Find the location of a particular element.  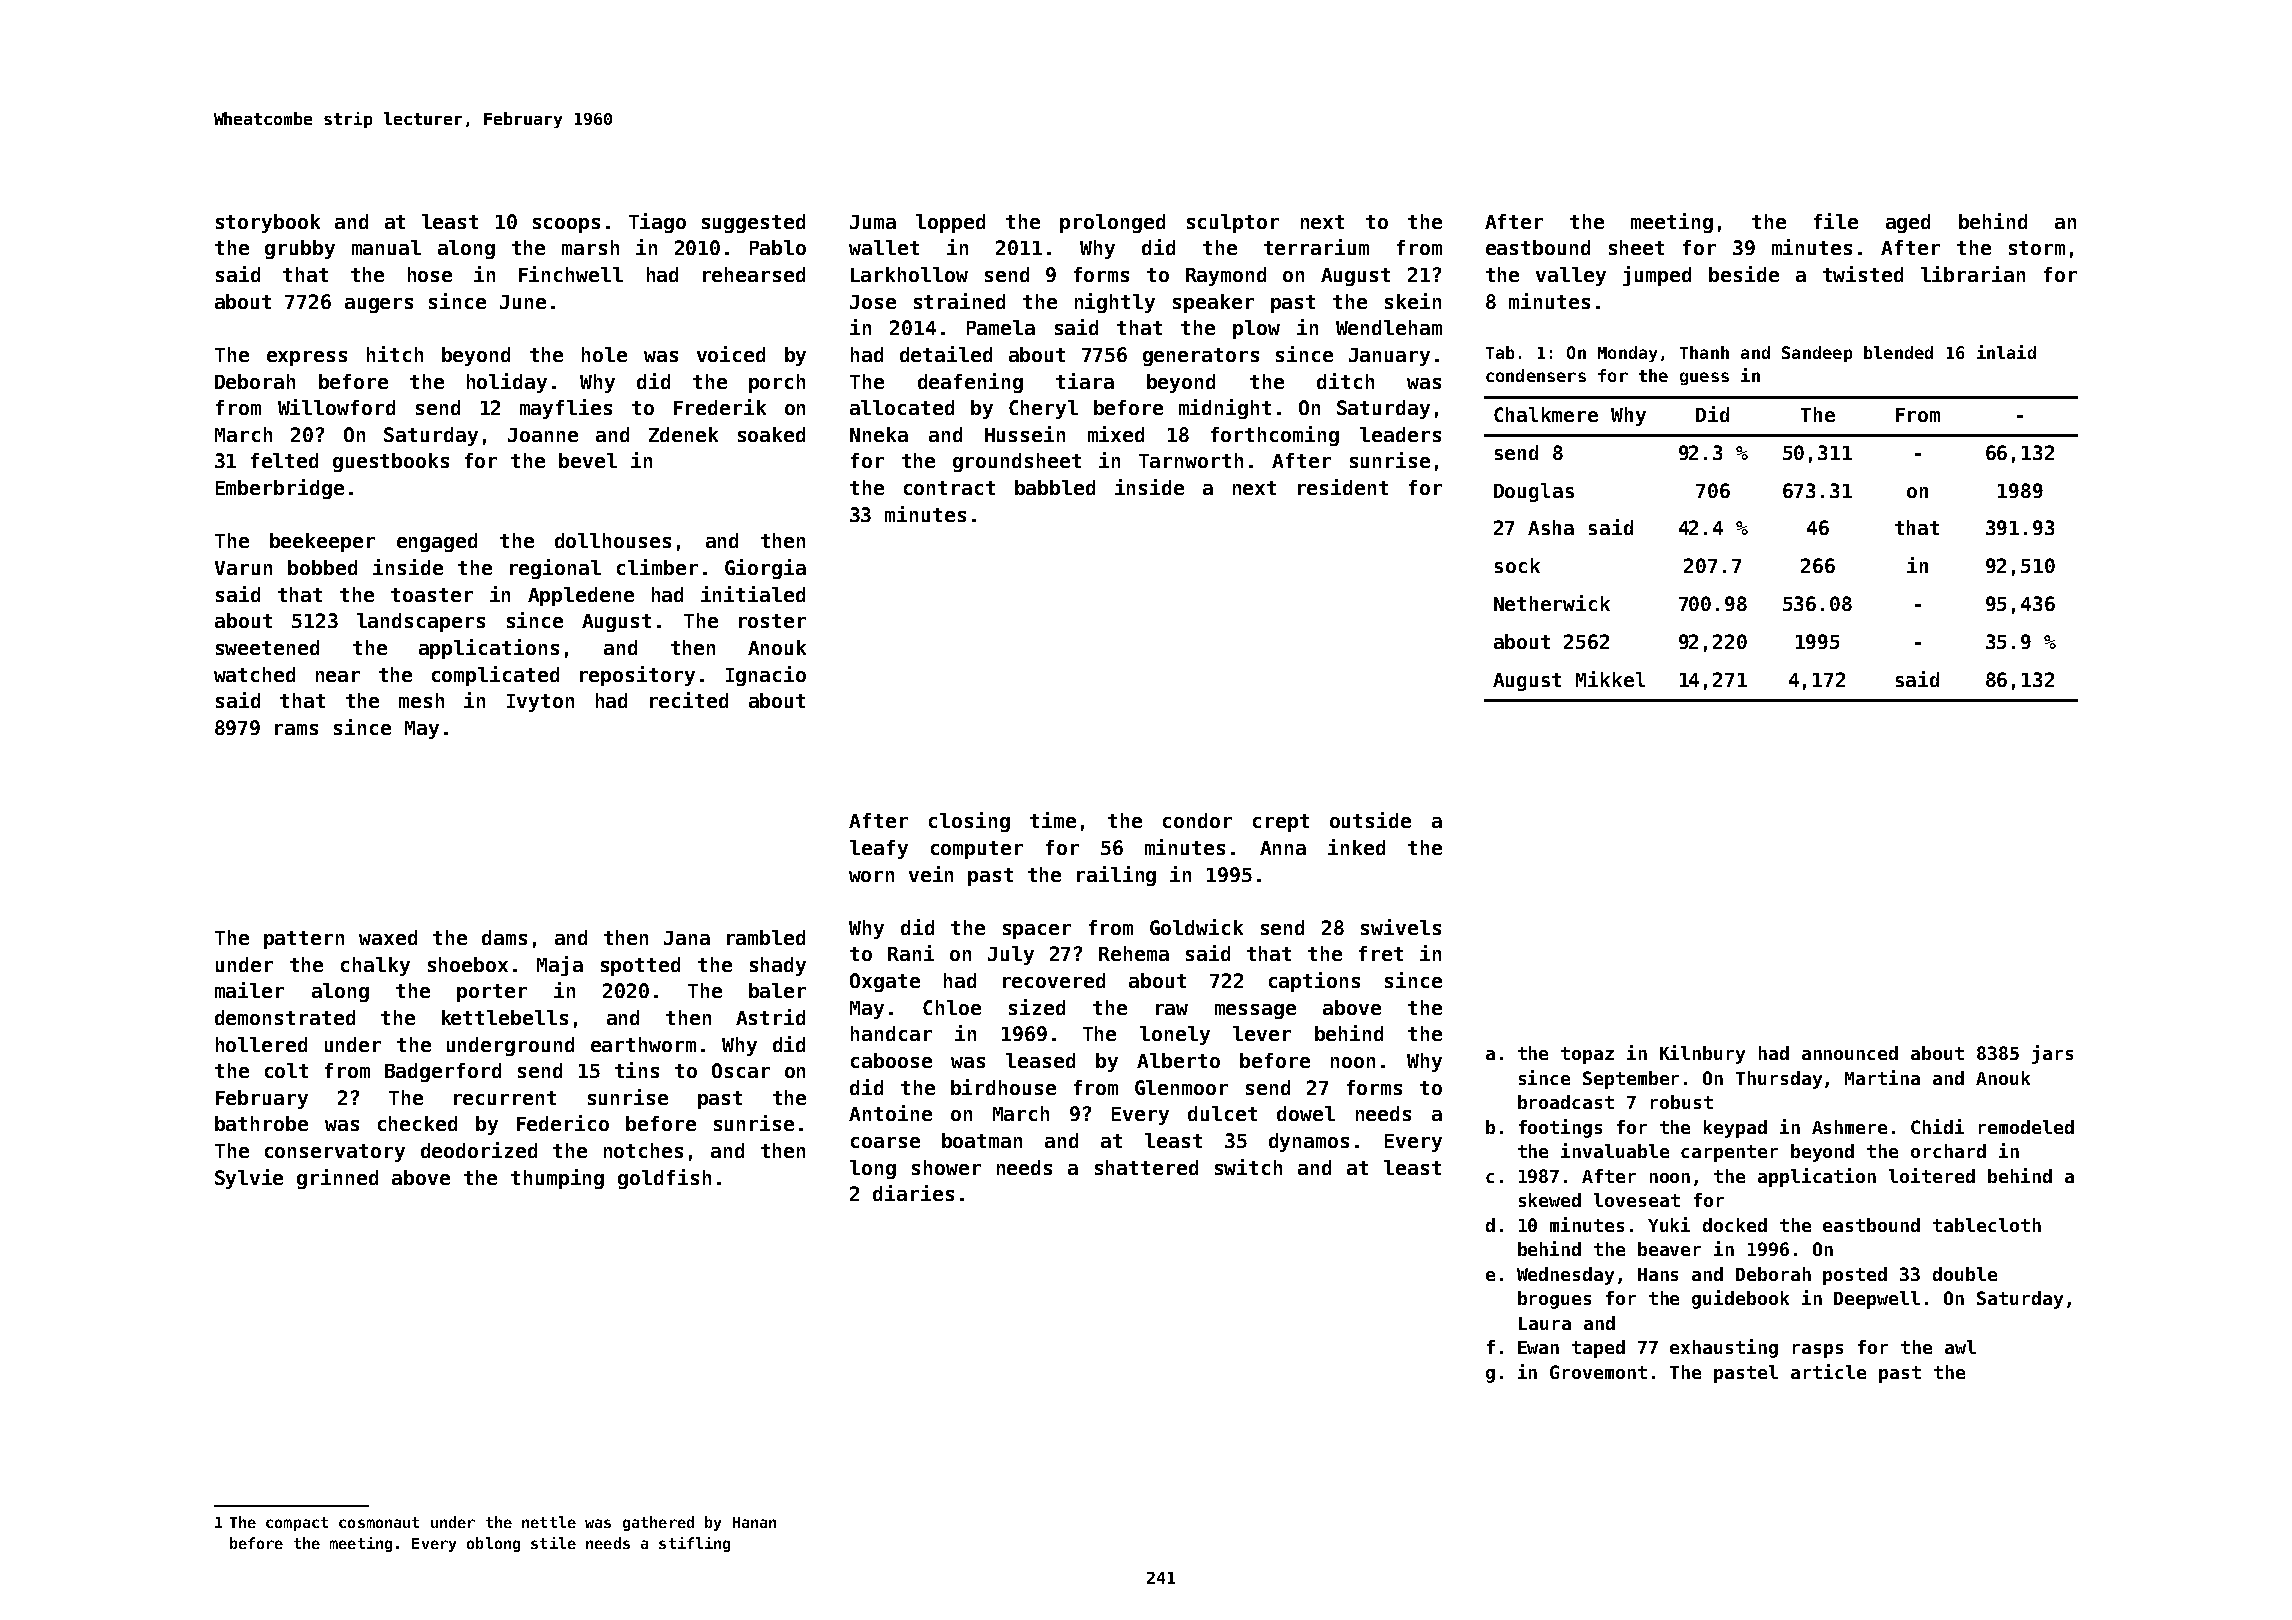

recurrent is located at coordinates (505, 1098).
